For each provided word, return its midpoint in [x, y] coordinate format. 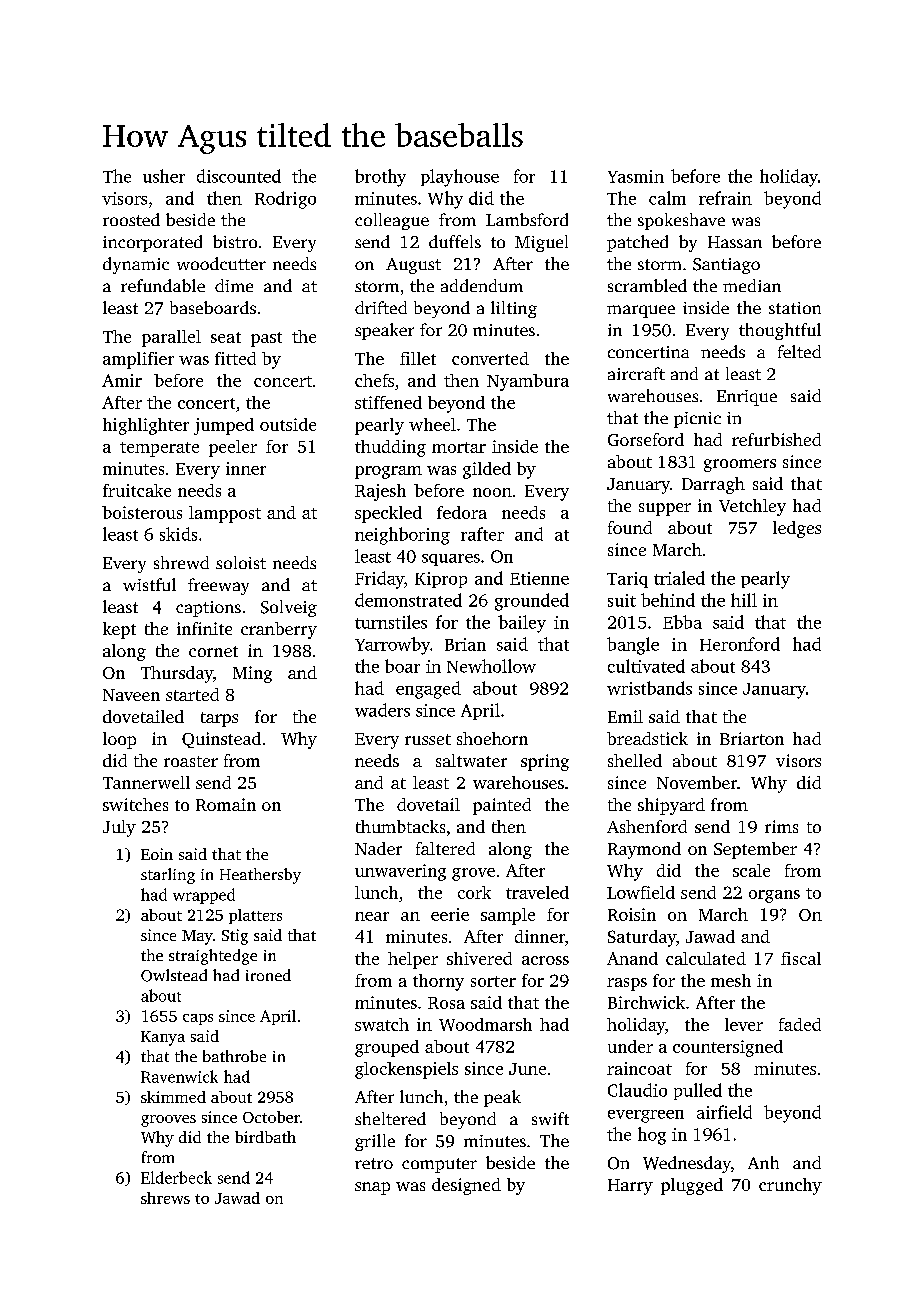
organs [774, 896]
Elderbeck [176, 1177]
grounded [532, 602]
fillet [418, 358]
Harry [630, 1187]
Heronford [740, 644]
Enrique [747, 398]
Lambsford [527, 219]
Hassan [735, 242]
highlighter [146, 426]
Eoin [157, 854]
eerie [450, 914]
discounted [239, 176]
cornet [213, 651]
